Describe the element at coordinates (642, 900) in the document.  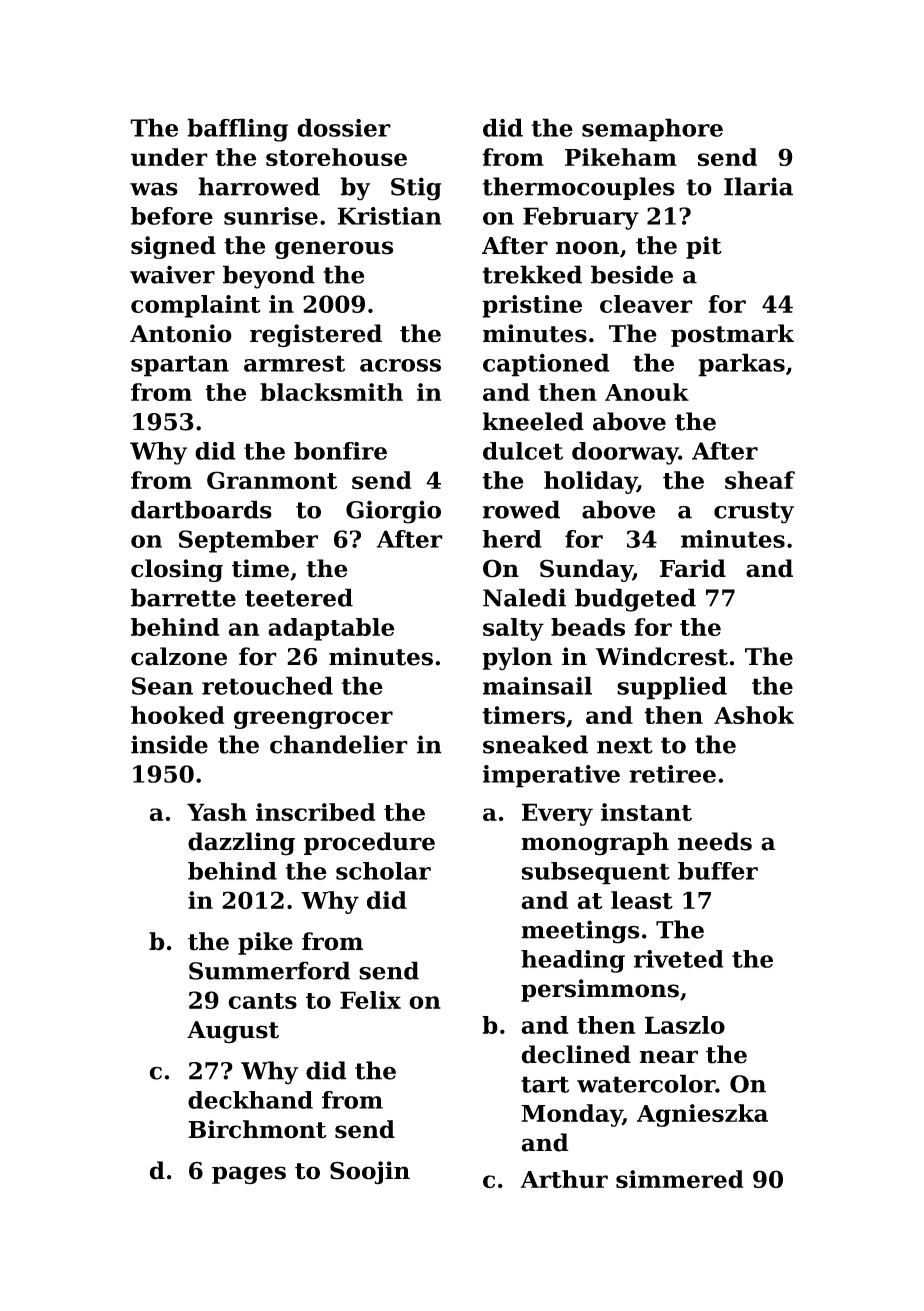
I see `least` at that location.
